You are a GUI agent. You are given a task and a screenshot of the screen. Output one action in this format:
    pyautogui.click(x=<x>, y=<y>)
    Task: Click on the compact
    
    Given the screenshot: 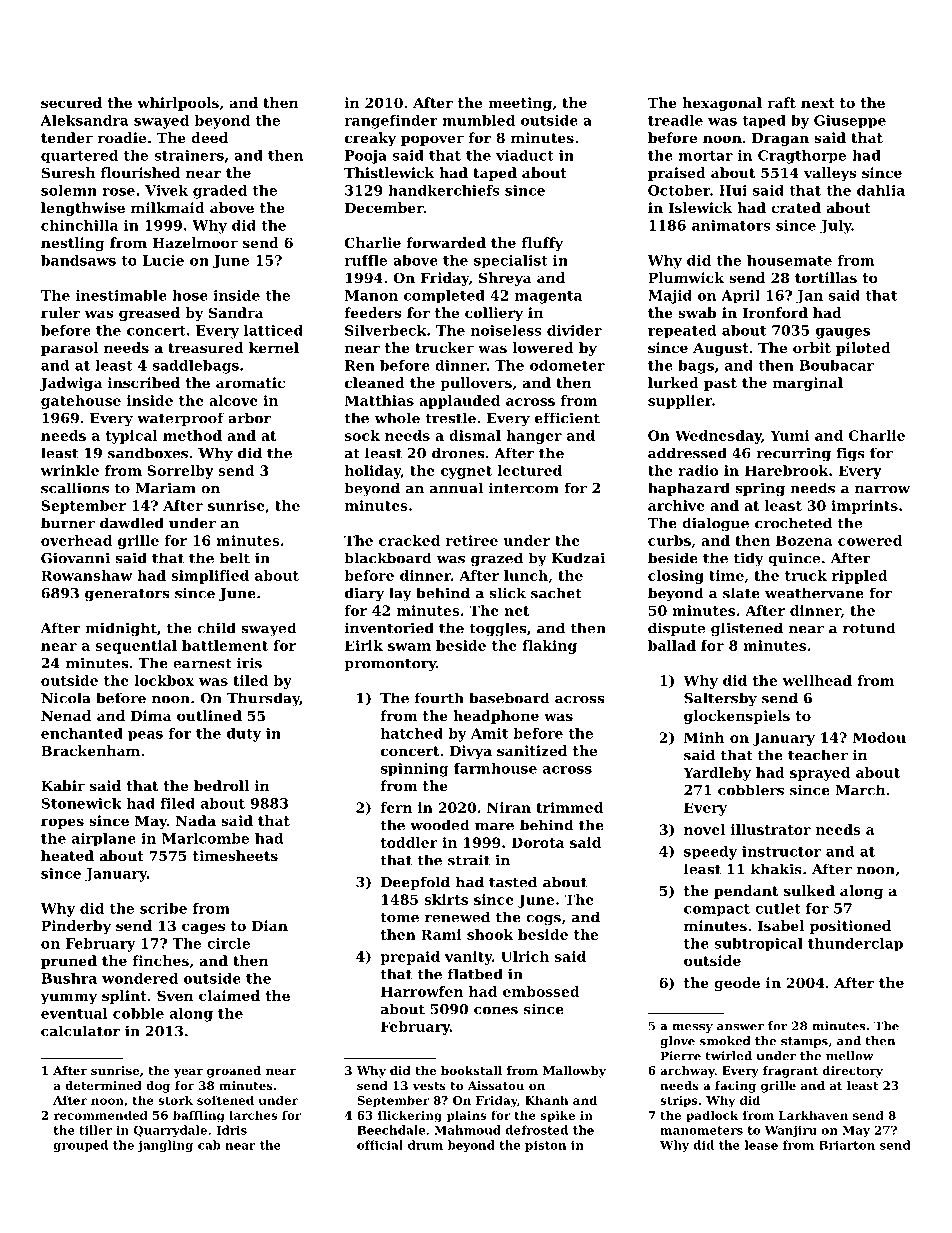 What is the action you would take?
    pyautogui.click(x=717, y=910)
